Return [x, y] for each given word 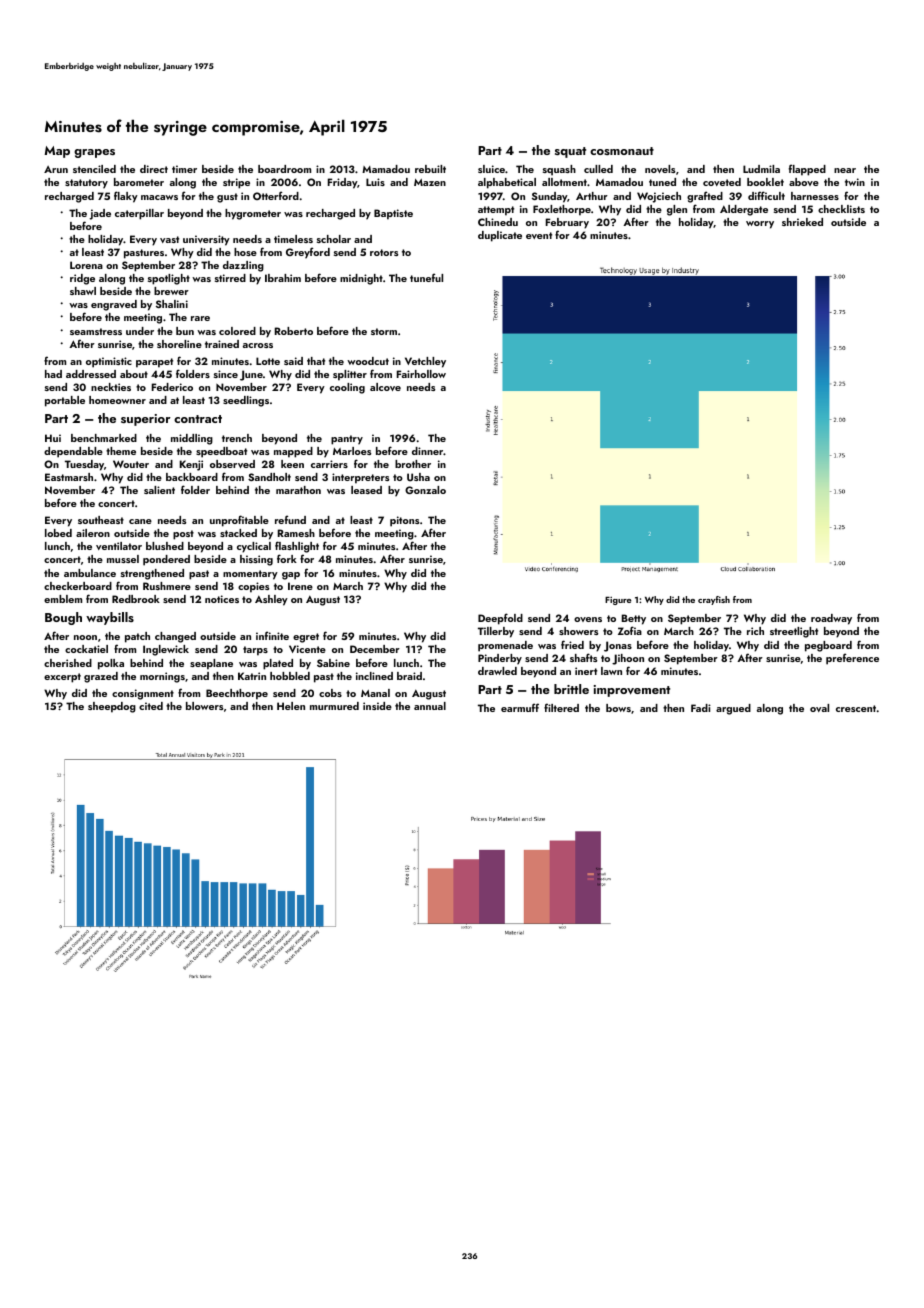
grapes [94, 153]
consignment [143, 694]
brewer [171, 291]
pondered [166, 560]
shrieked [802, 222]
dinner [427, 451]
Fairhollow [421, 374]
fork [287, 558]
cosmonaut [622, 151]
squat [570, 152]
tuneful [426, 277]
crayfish [714, 600]
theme [121, 451]
